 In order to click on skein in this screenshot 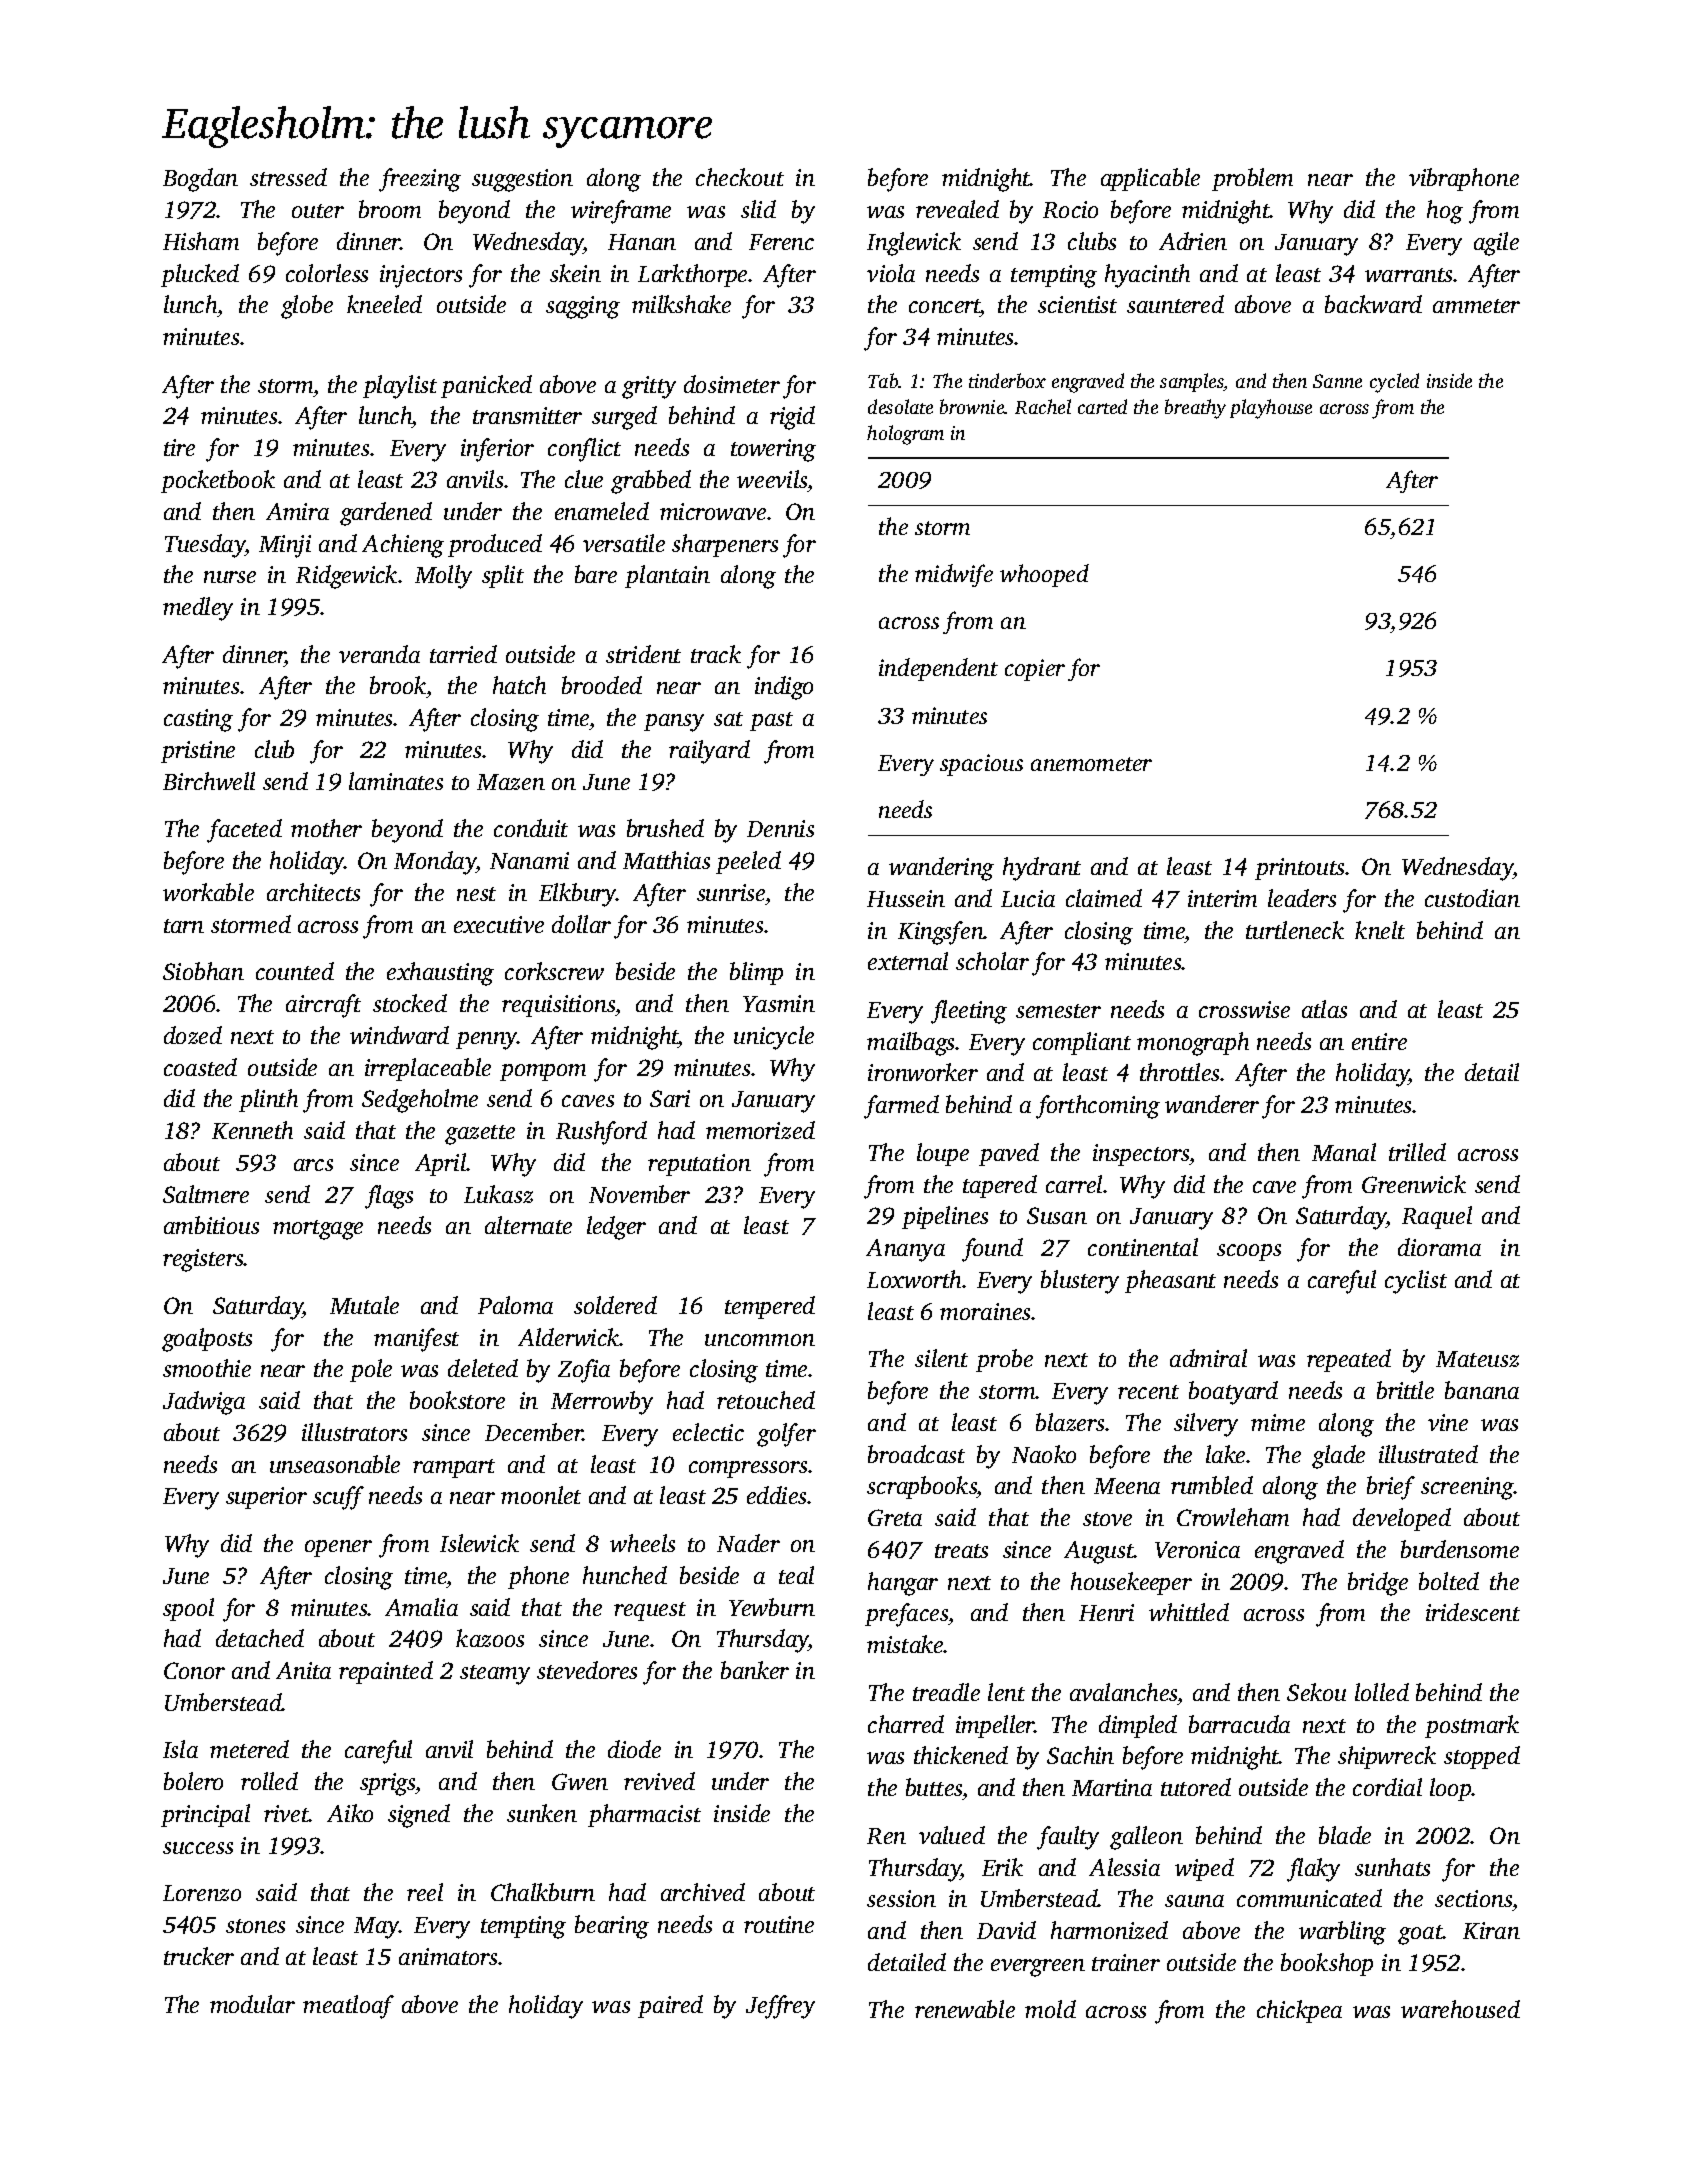, I will do `click(575, 273)`.
